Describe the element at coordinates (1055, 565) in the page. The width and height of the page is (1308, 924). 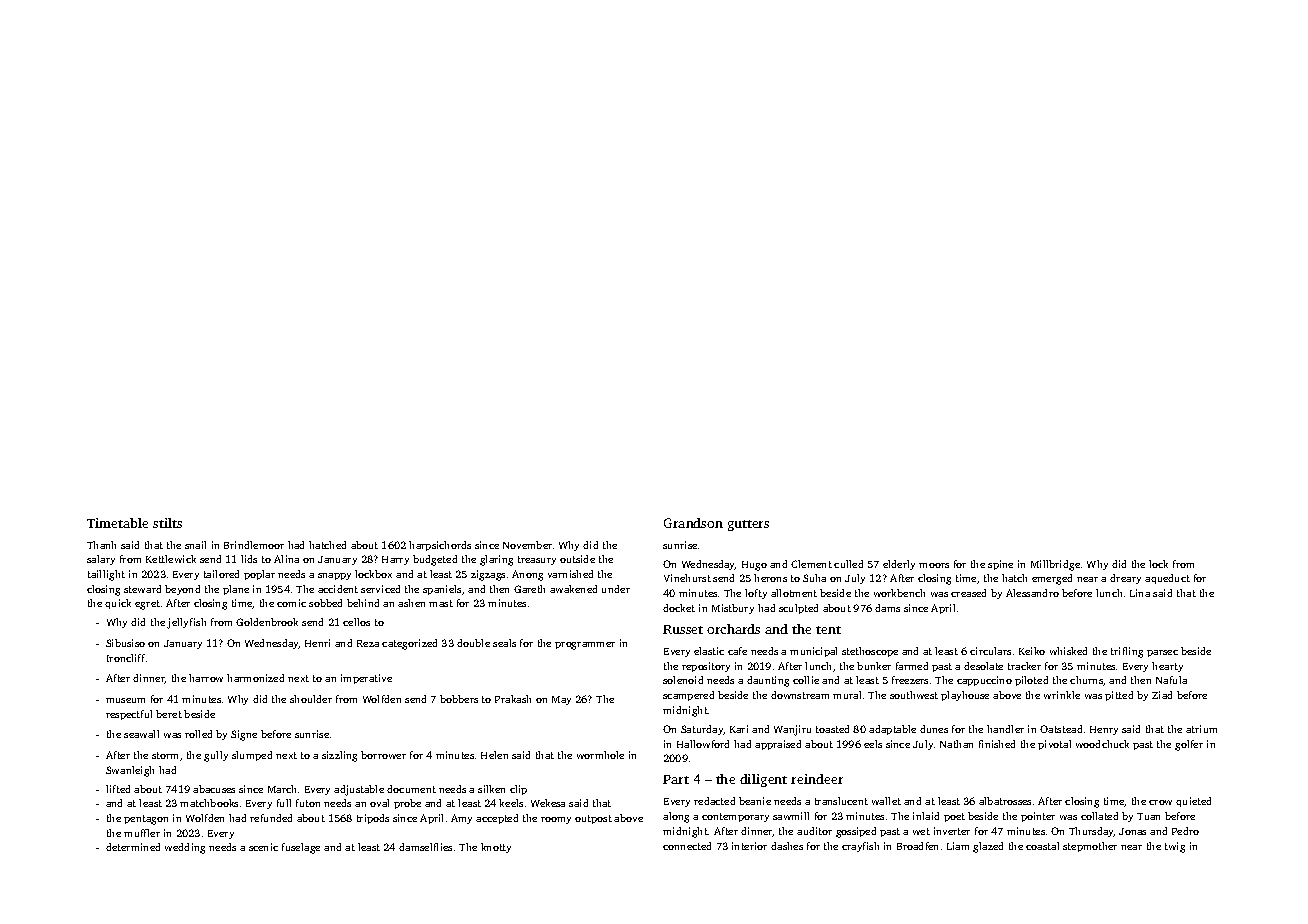
I see `Millbridge` at that location.
